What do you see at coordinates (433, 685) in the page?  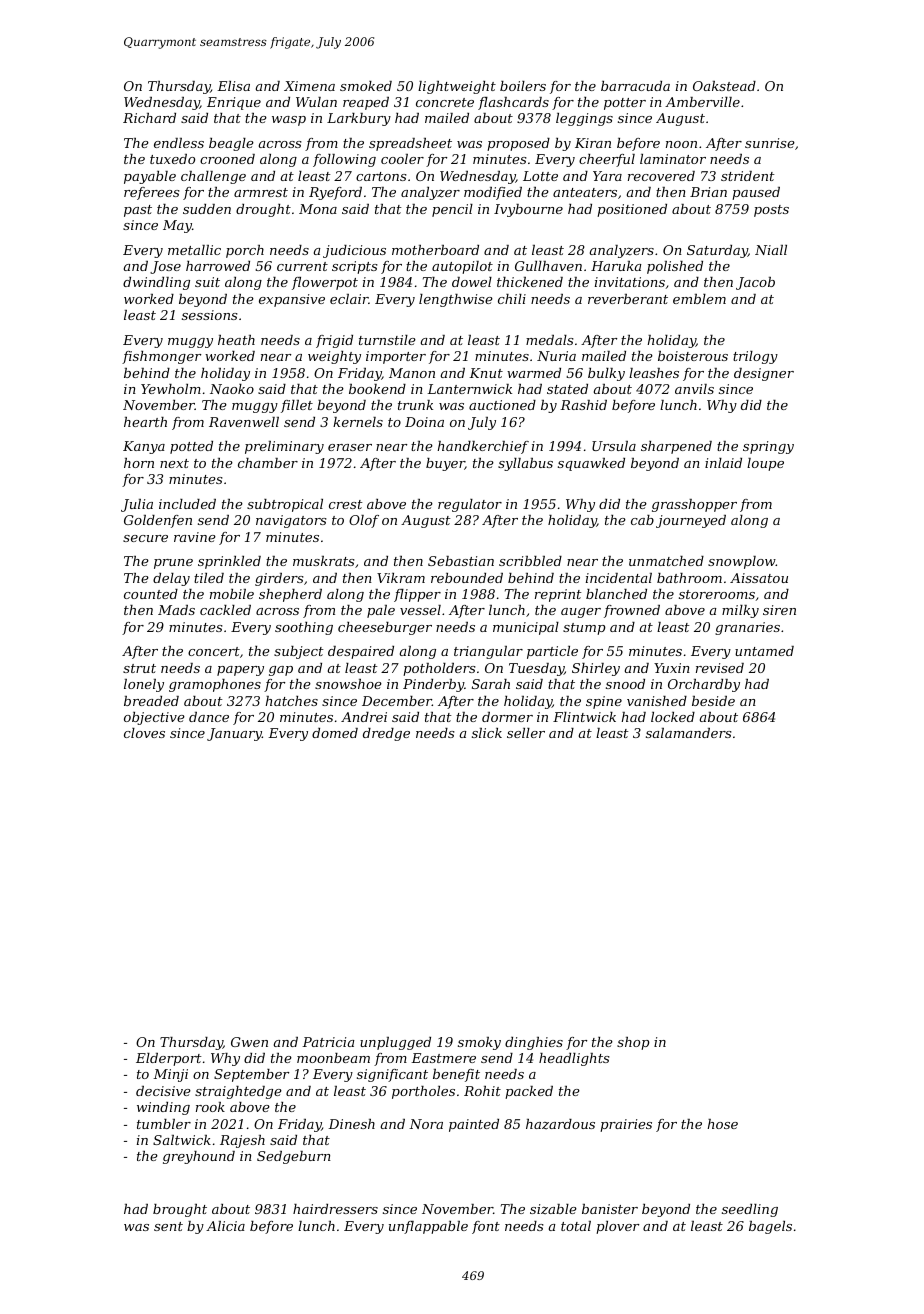 I see `Pinderby` at bounding box center [433, 685].
